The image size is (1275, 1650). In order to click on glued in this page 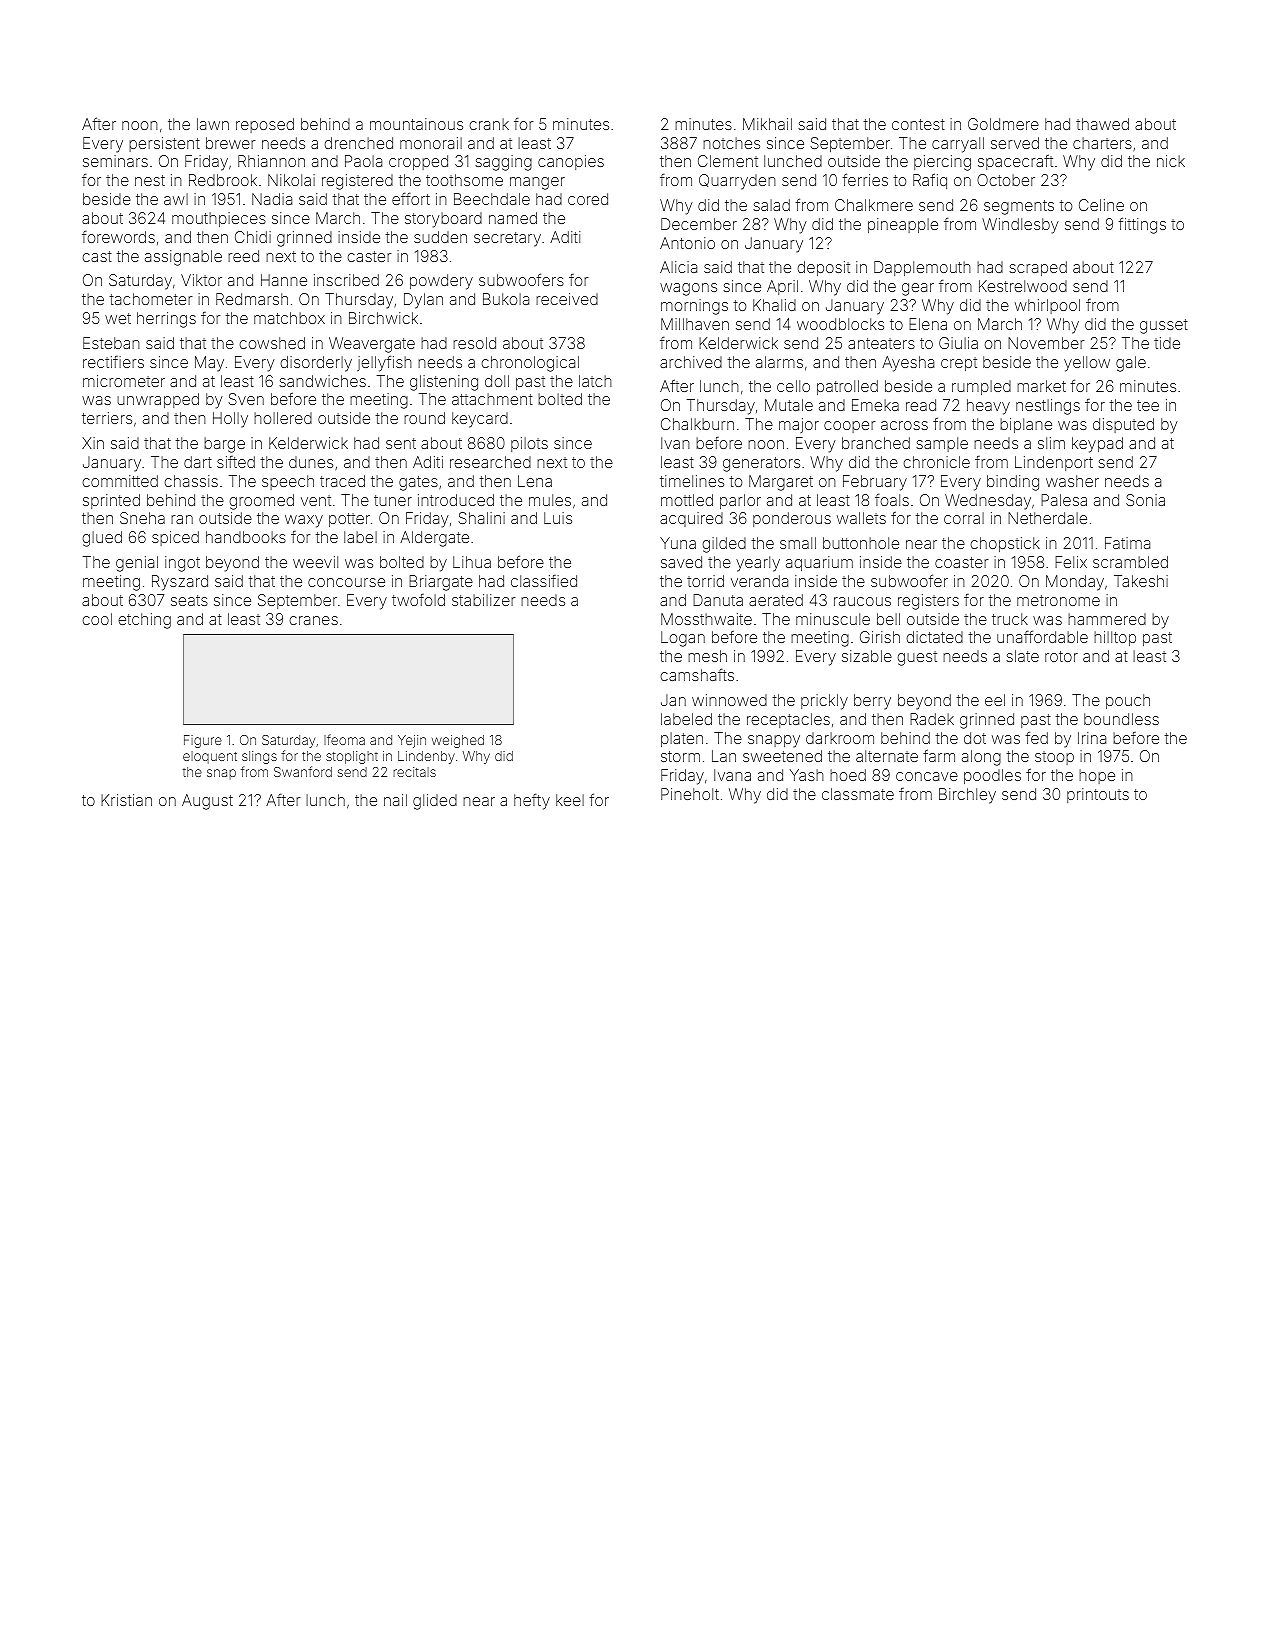, I will do `click(102, 539)`.
